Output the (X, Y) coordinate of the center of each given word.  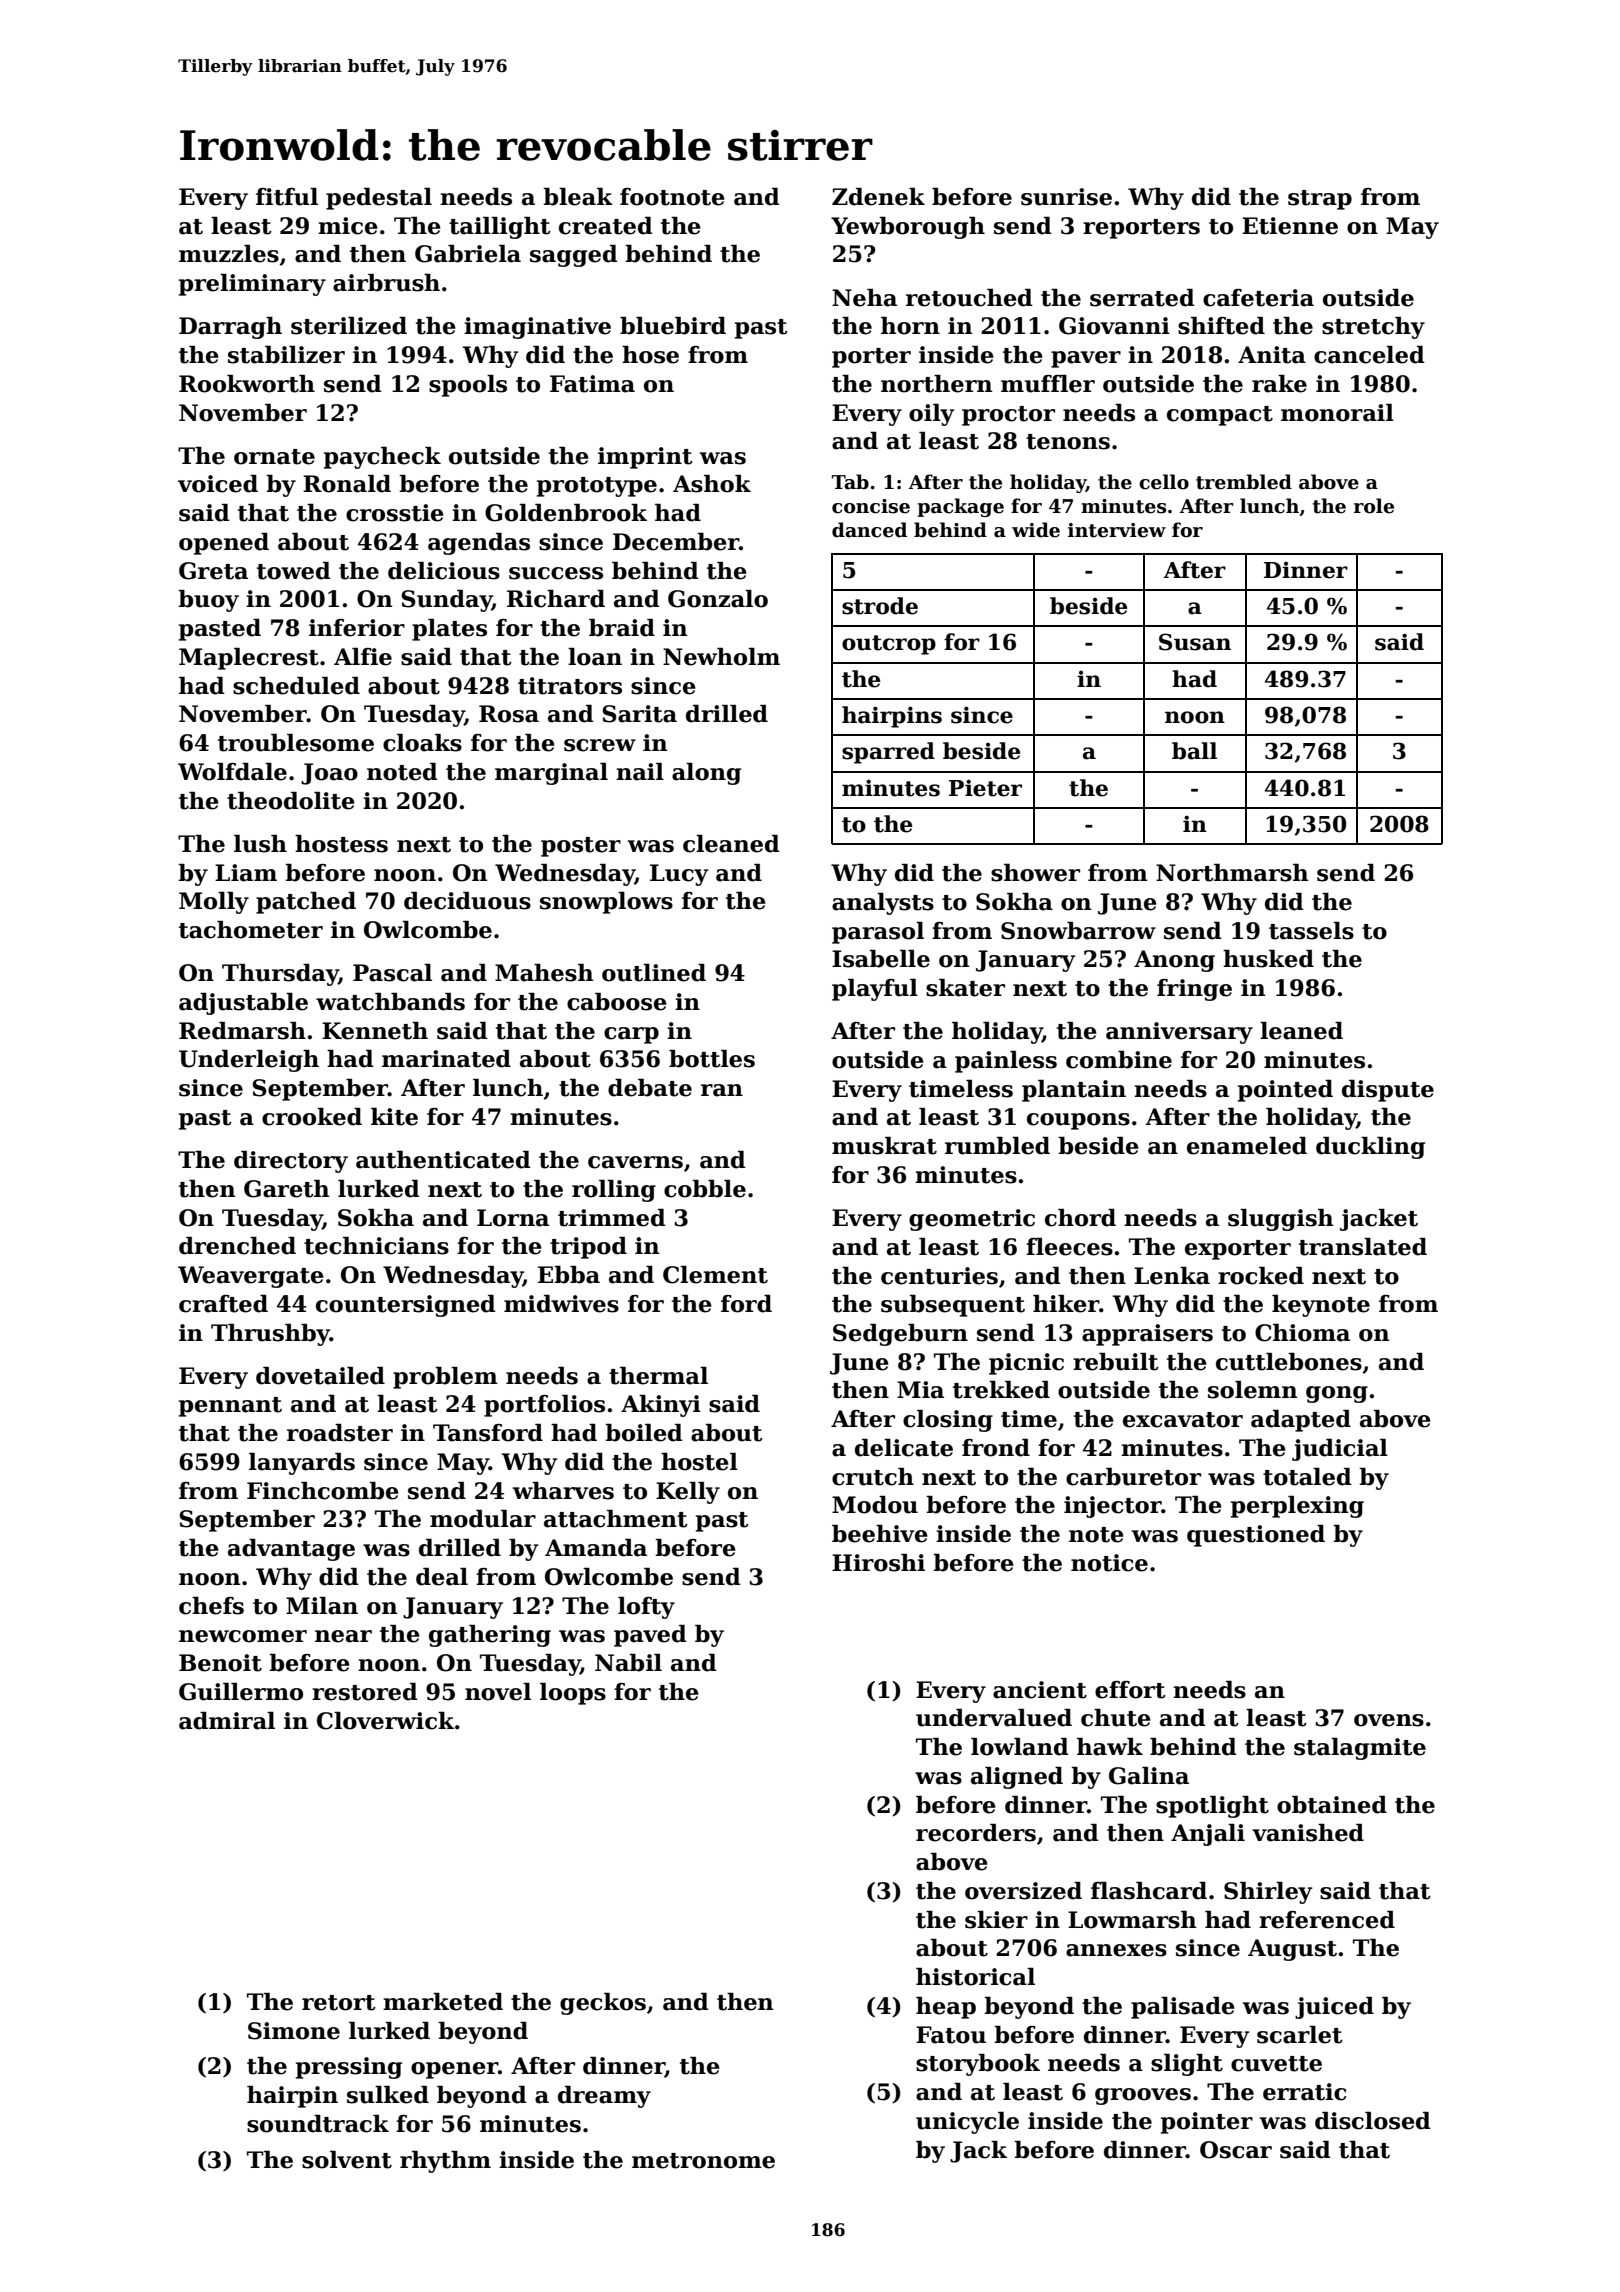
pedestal (379, 199)
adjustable (243, 1004)
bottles (712, 1059)
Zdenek (878, 197)
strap (1320, 200)
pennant (230, 1407)
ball (1194, 751)
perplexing (1297, 1507)
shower (1035, 873)
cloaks (422, 743)
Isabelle (881, 959)
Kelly (688, 1493)
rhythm (445, 2162)
